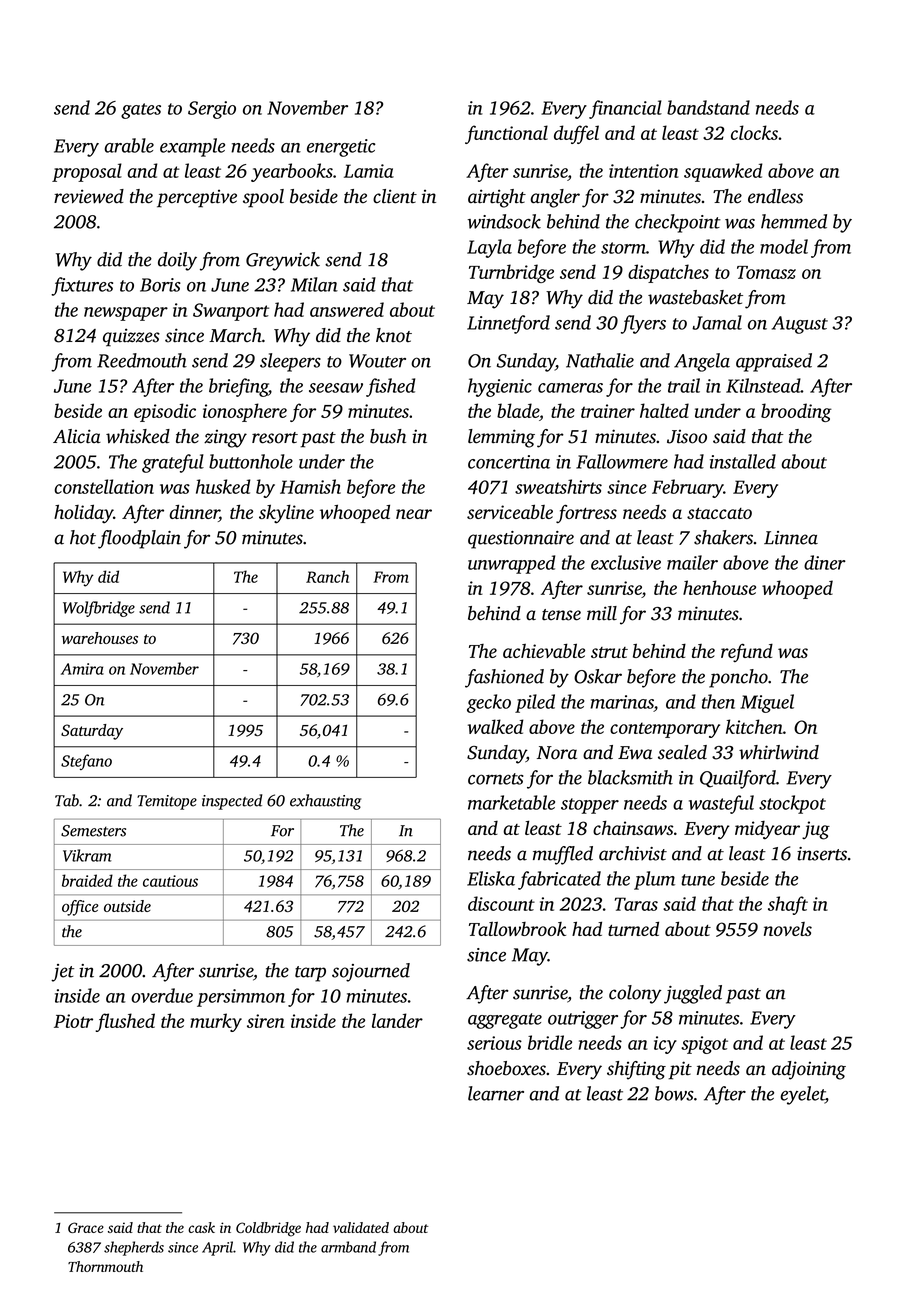 This screenshot has height=1316, width=908. I want to click on tense, so click(561, 615).
